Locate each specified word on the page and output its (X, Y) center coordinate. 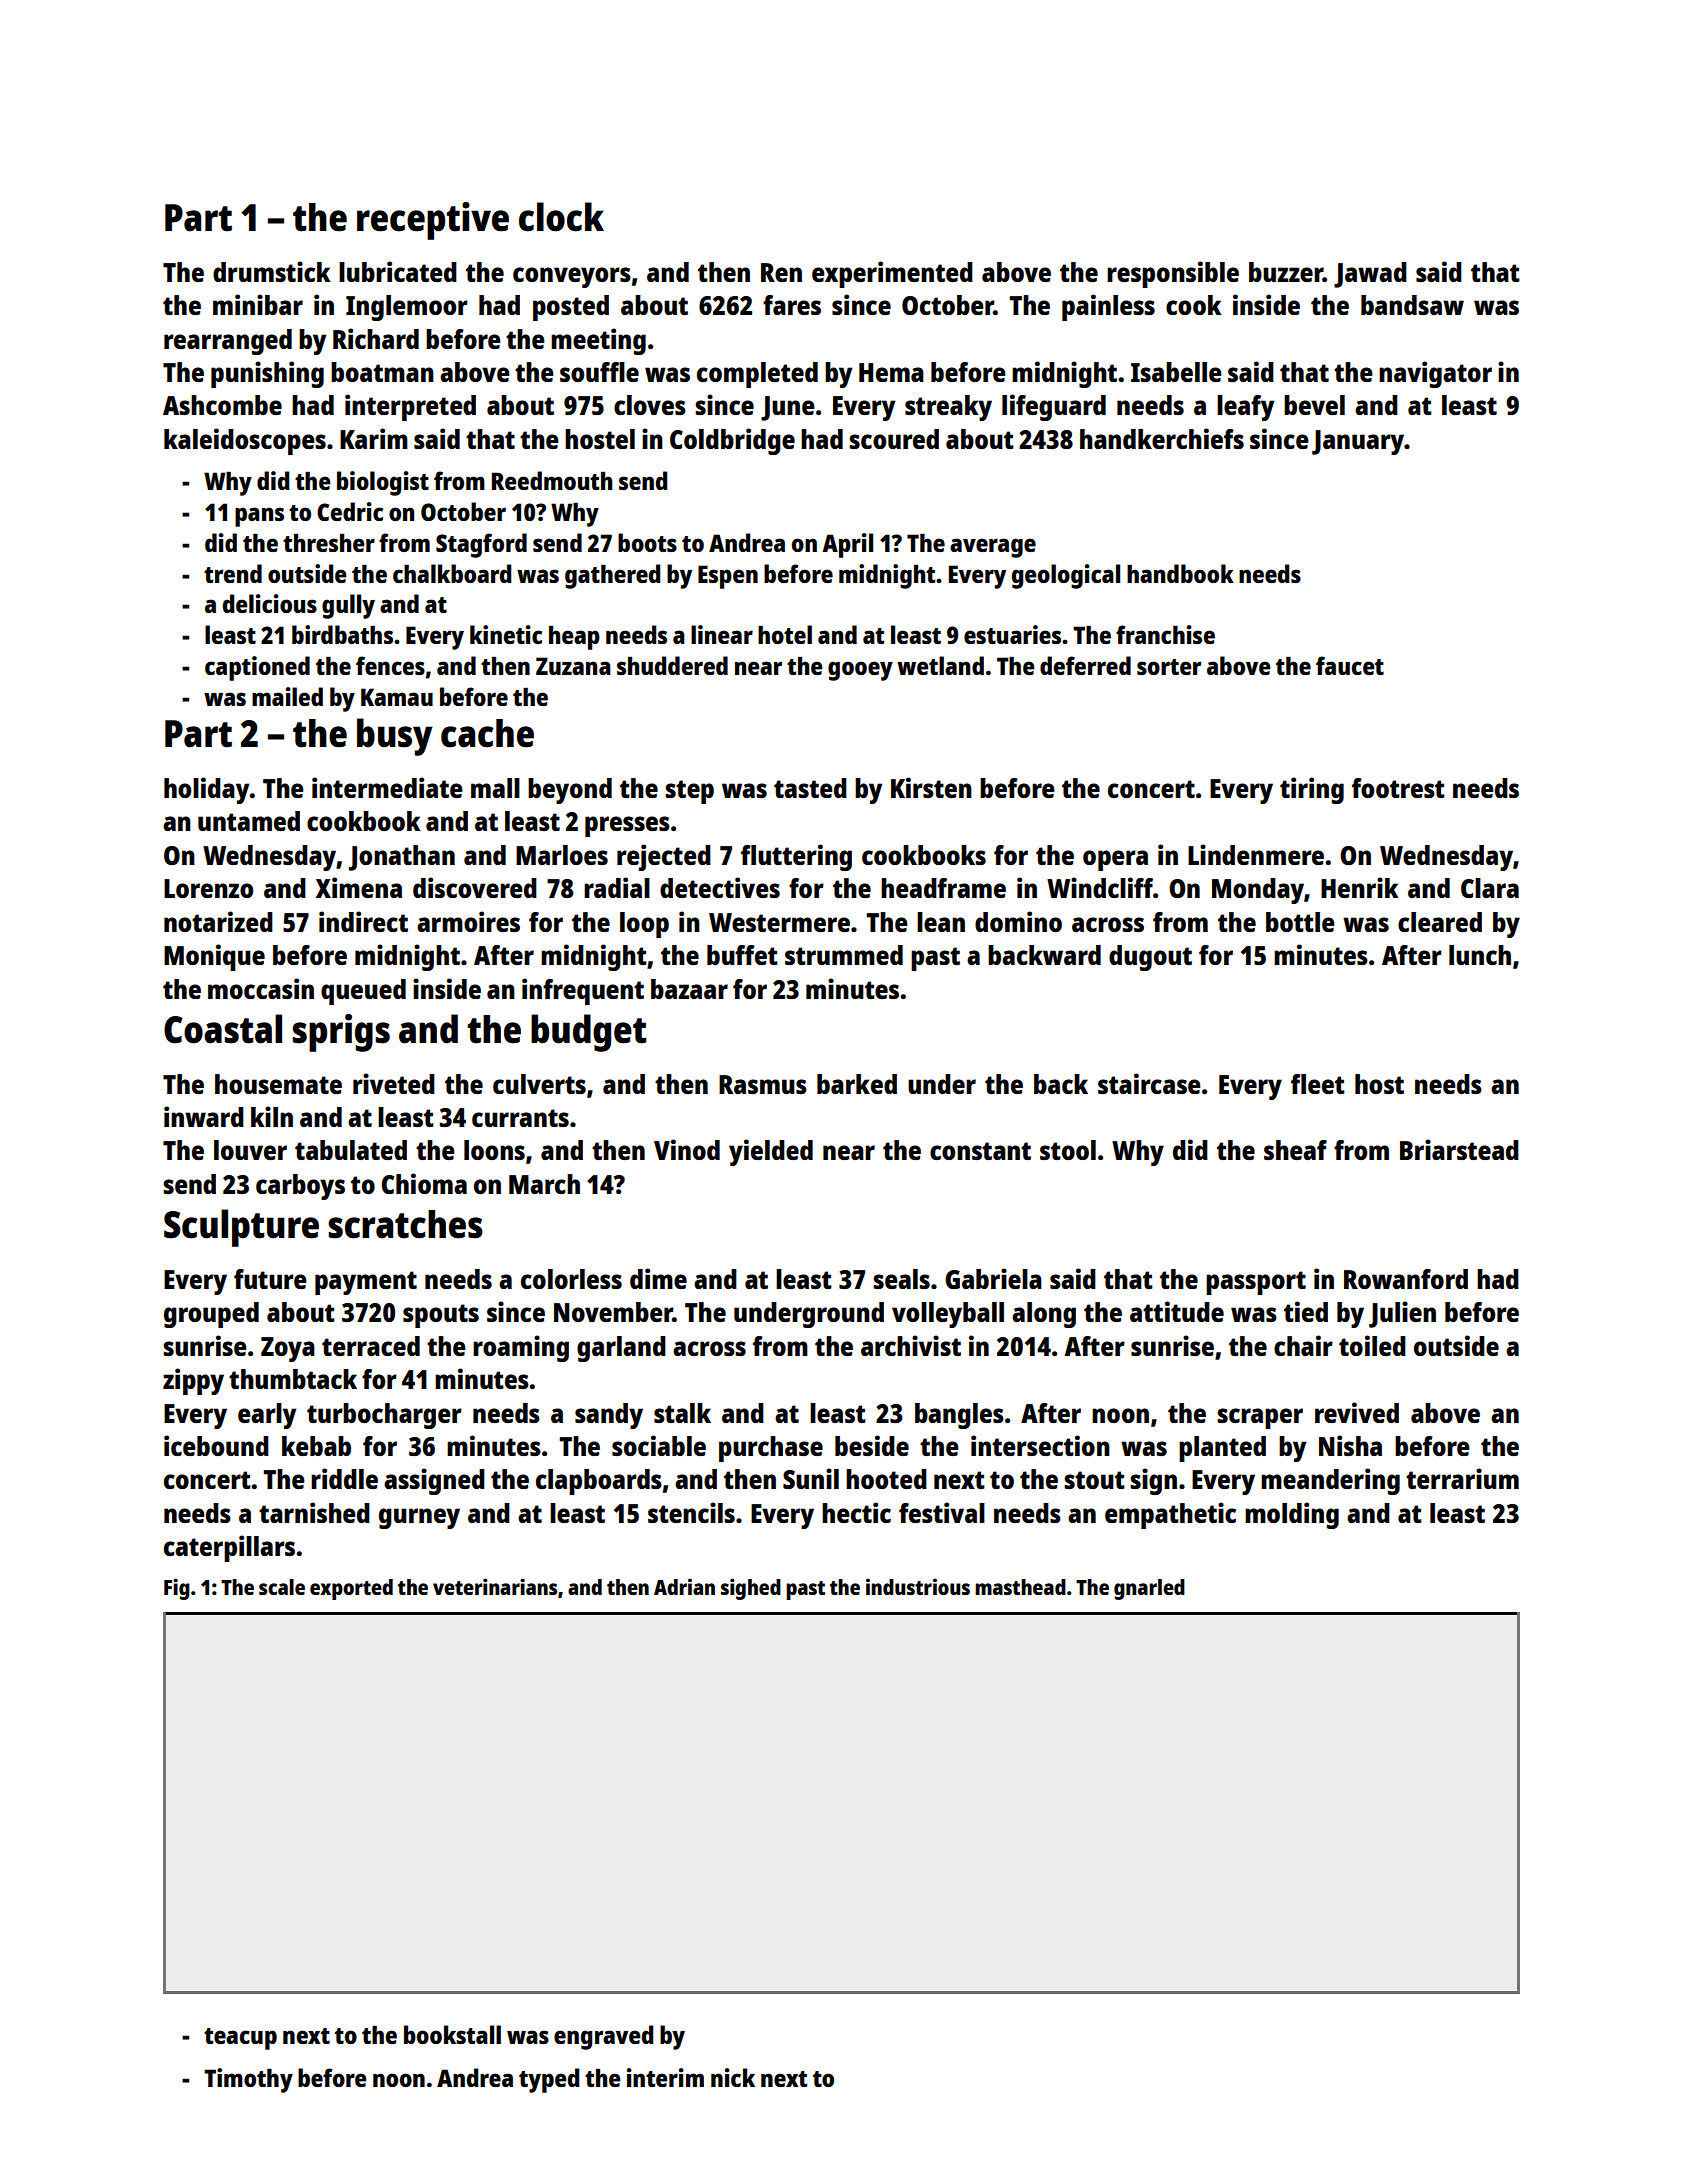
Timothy (248, 2080)
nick (733, 2077)
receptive (433, 221)
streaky (948, 408)
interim (665, 2077)
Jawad (1370, 275)
